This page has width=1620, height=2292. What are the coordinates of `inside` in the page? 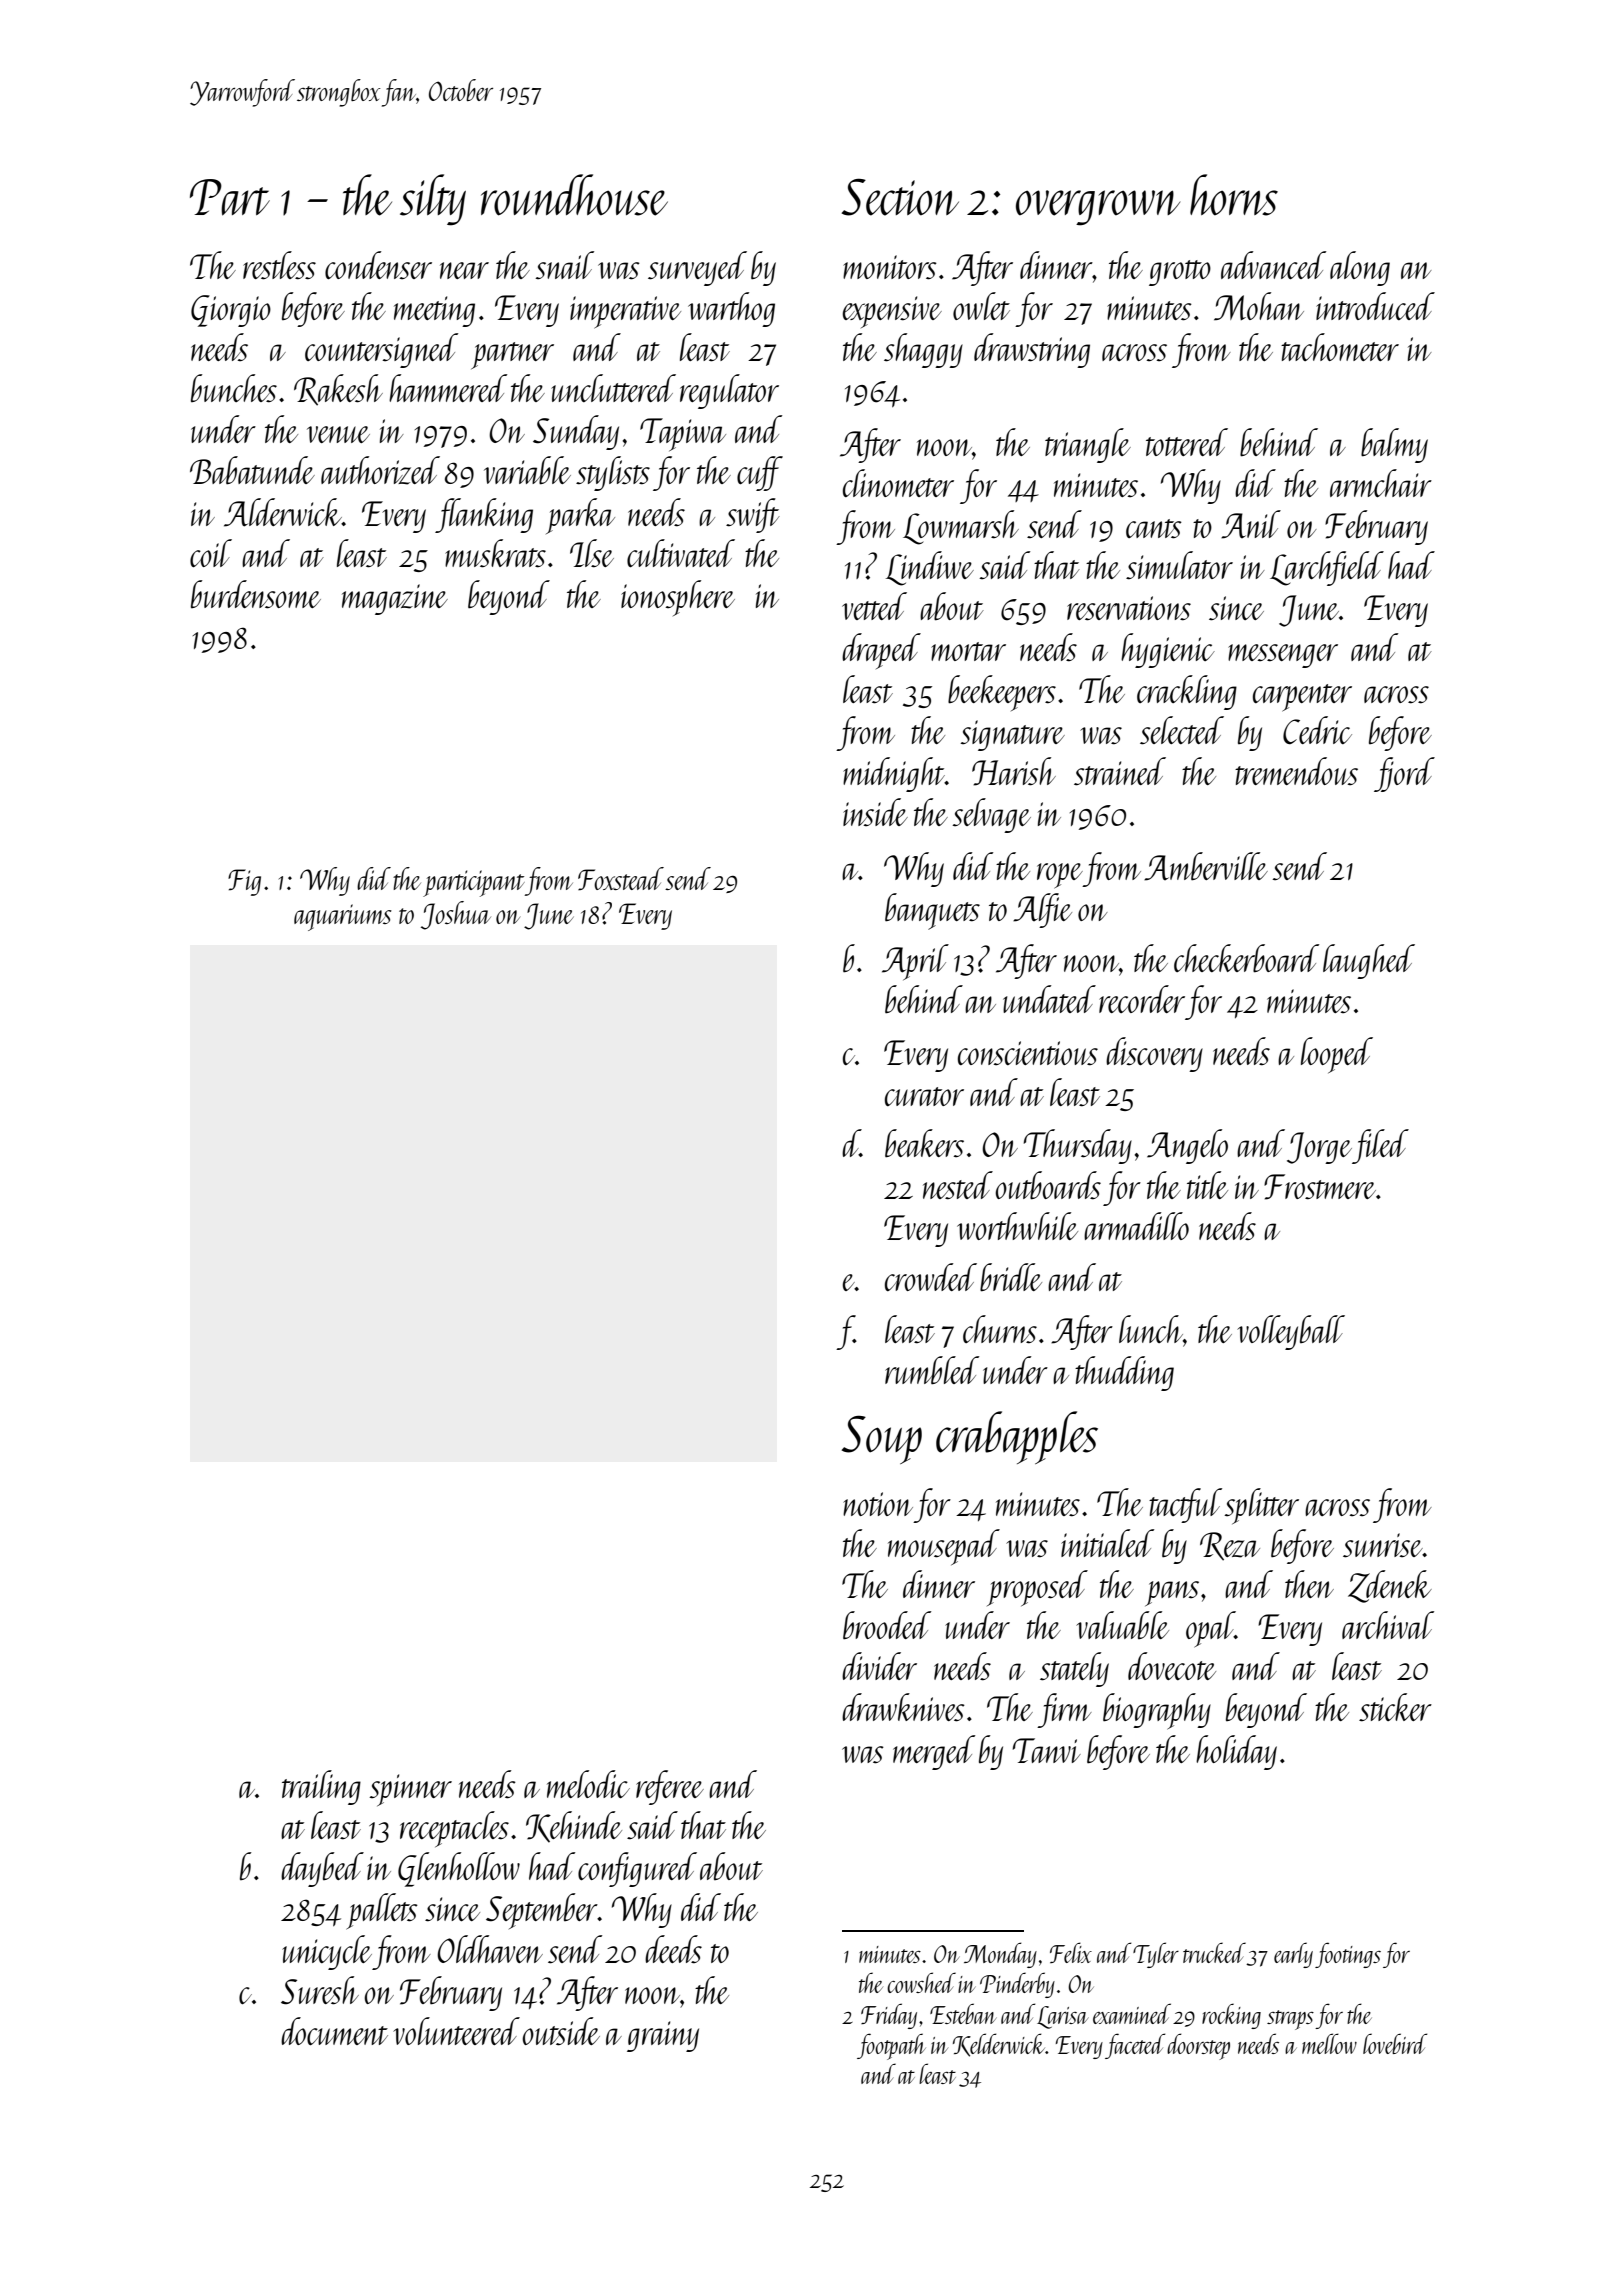 It's located at (875, 812).
